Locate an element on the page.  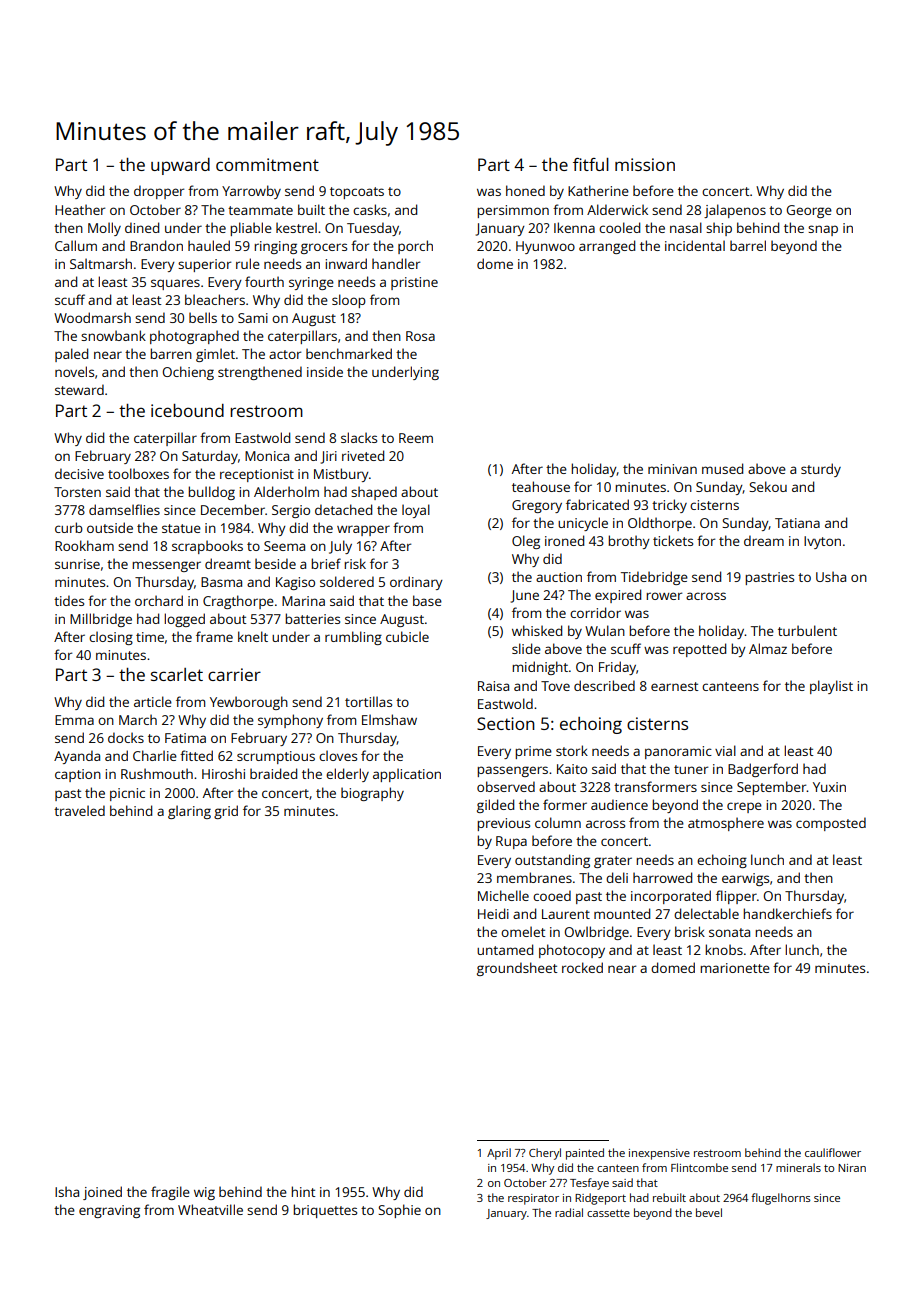
Sophie is located at coordinates (399, 1211).
